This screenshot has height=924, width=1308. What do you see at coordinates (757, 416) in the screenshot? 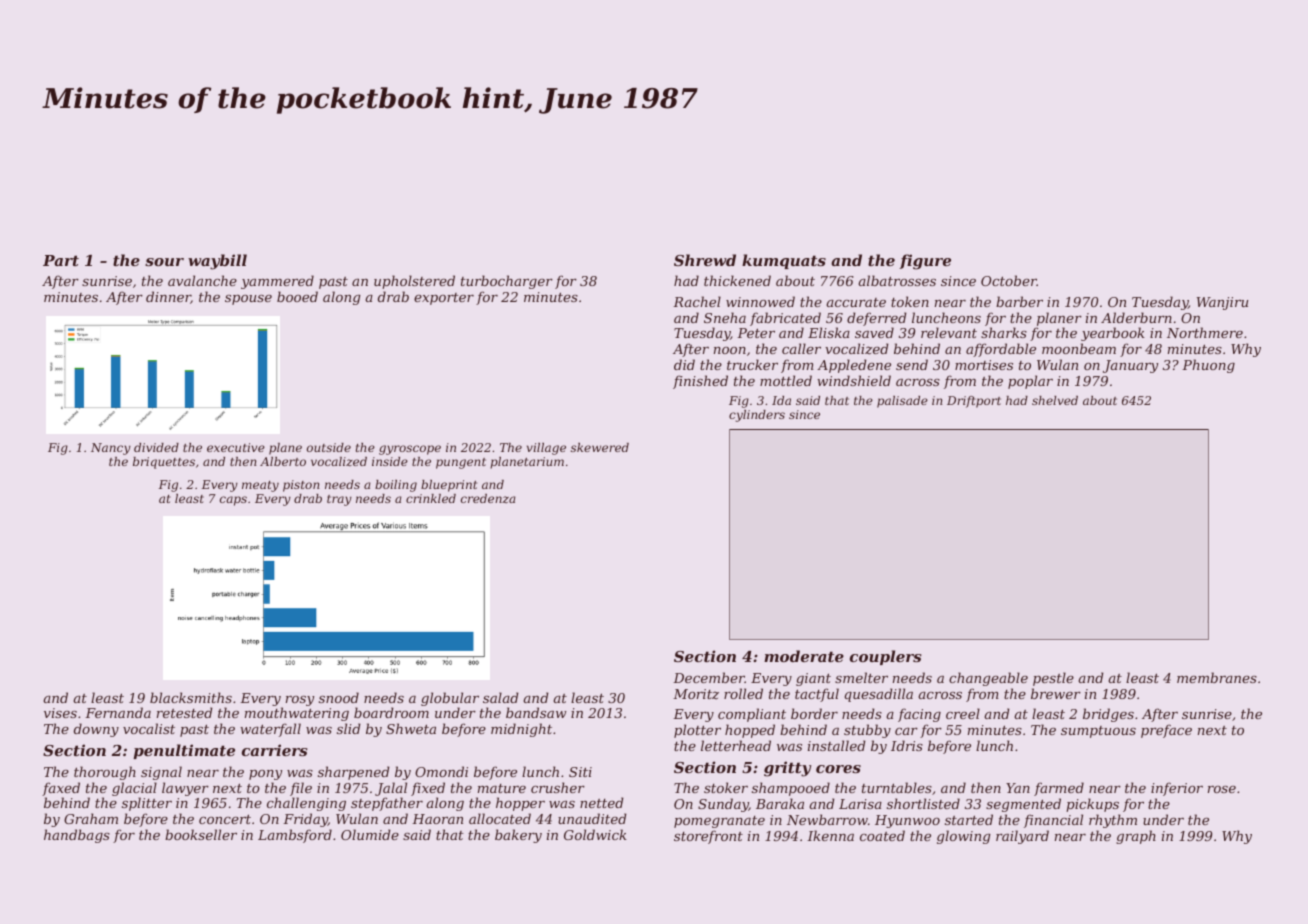
I see `cylinders` at bounding box center [757, 416].
